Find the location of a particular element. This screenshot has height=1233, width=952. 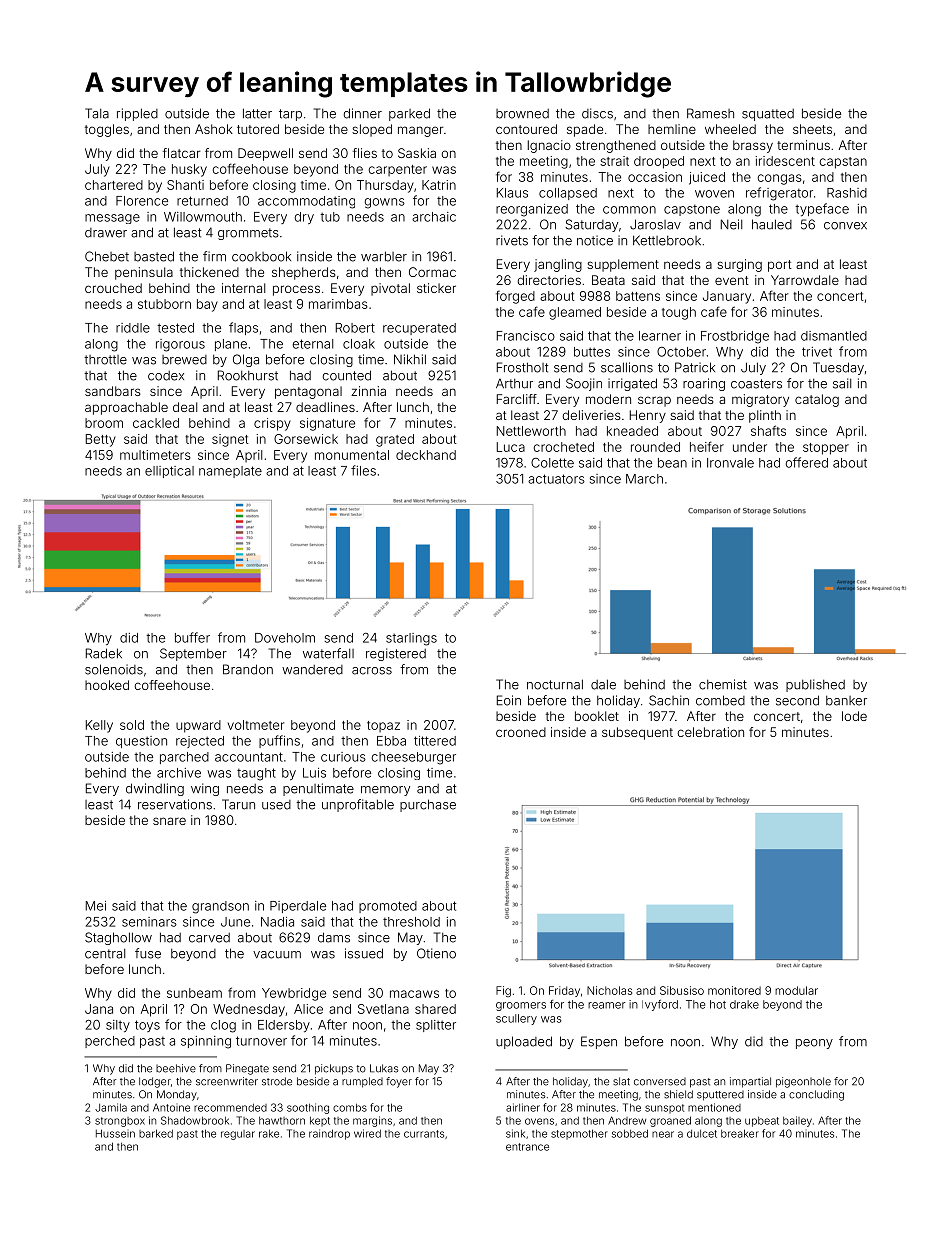

squatted is located at coordinates (768, 115).
